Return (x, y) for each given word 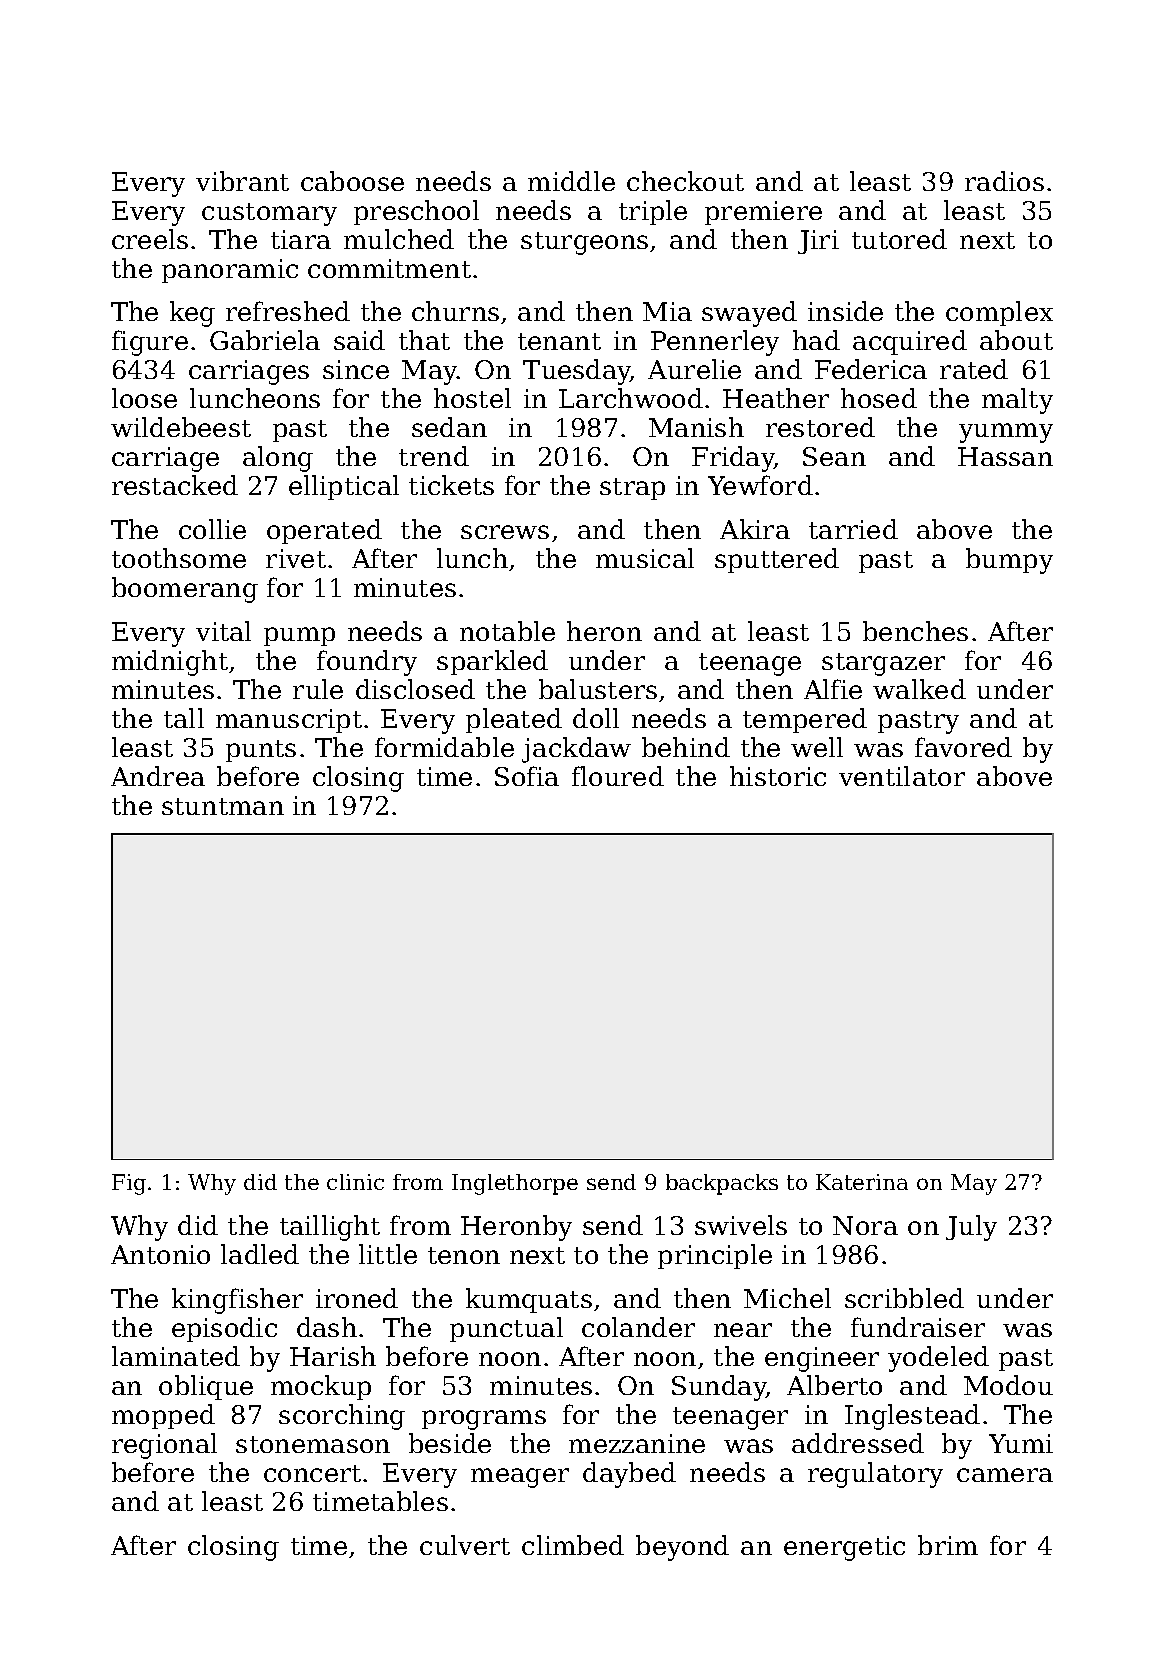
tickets (451, 485)
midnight (170, 663)
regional (164, 1446)
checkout (685, 181)
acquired (910, 342)
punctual (506, 1329)
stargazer (883, 664)
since (356, 369)
